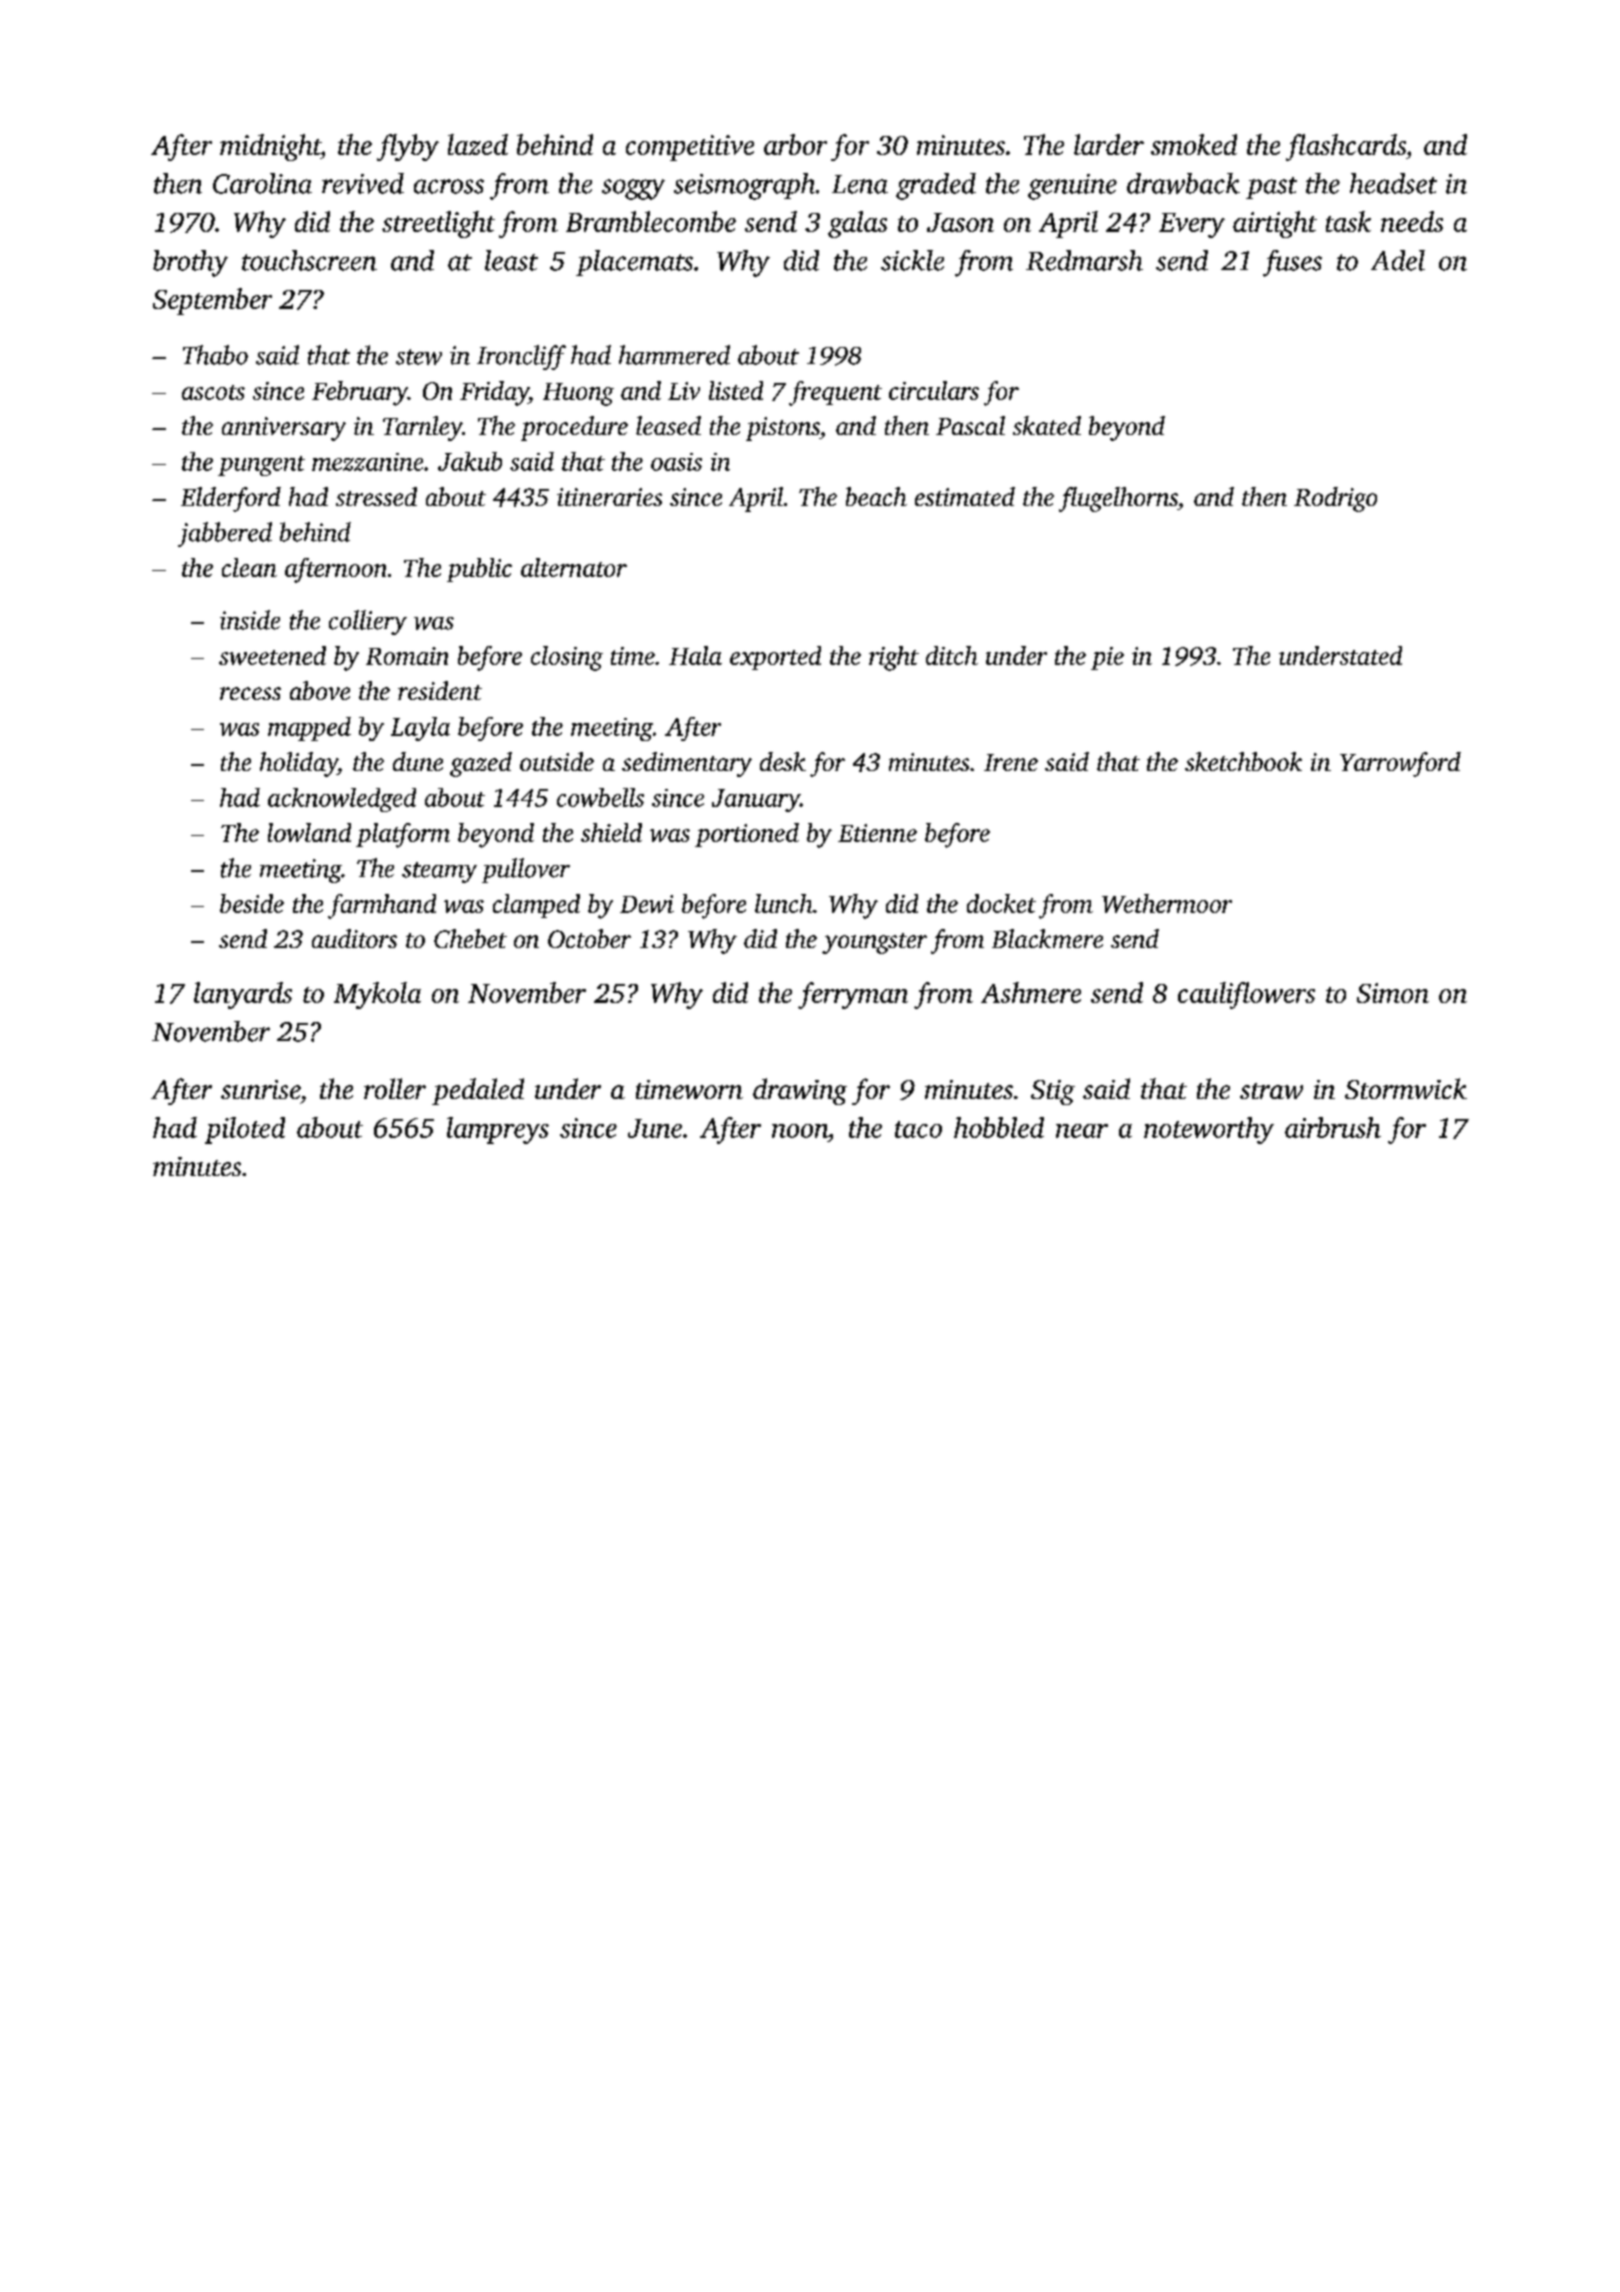 The height and width of the document is (2292, 1620). What do you see at coordinates (783, 761) in the document?
I see `desk` at bounding box center [783, 761].
